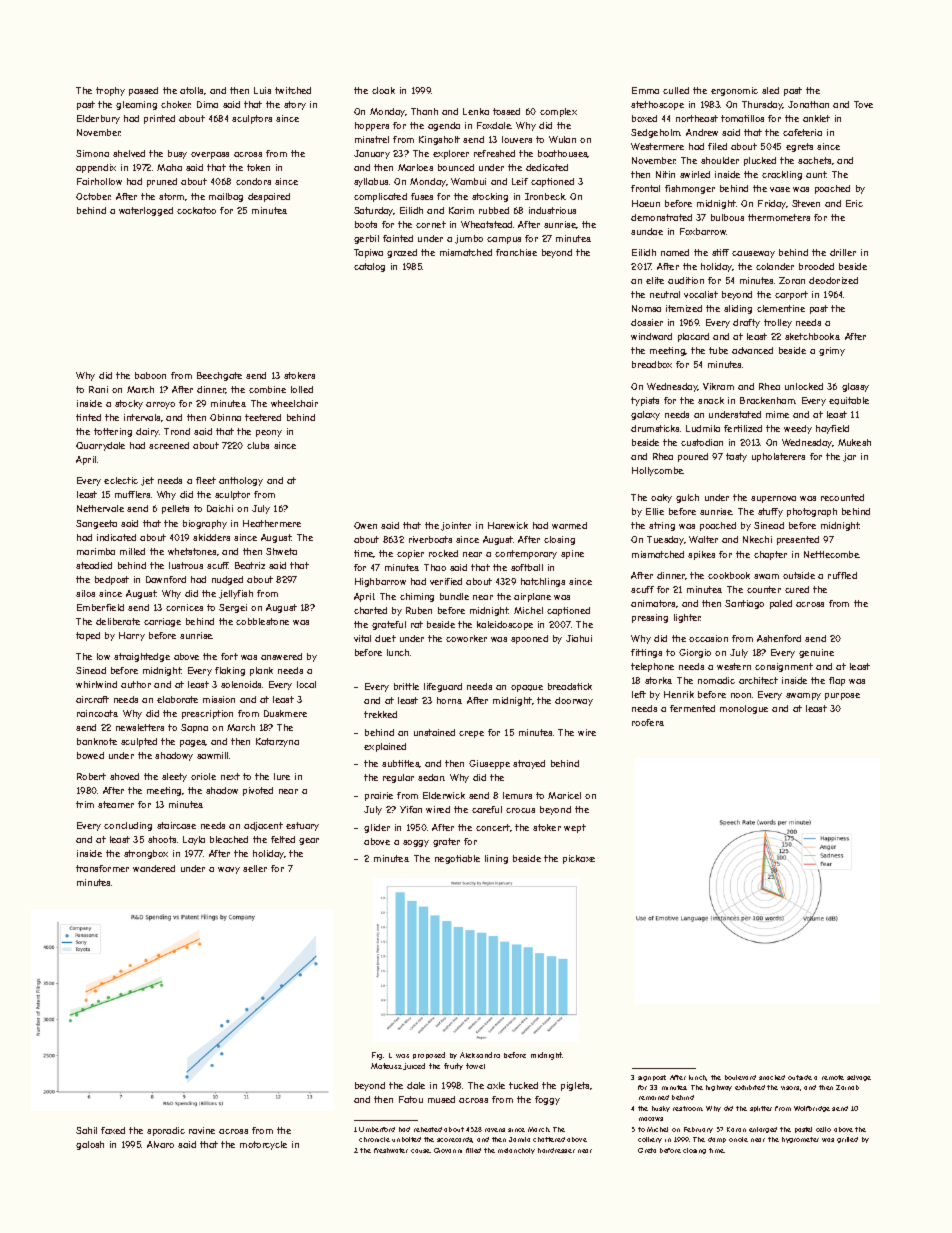  Describe the element at coordinates (645, 401) in the document. I see `typists` at that location.
